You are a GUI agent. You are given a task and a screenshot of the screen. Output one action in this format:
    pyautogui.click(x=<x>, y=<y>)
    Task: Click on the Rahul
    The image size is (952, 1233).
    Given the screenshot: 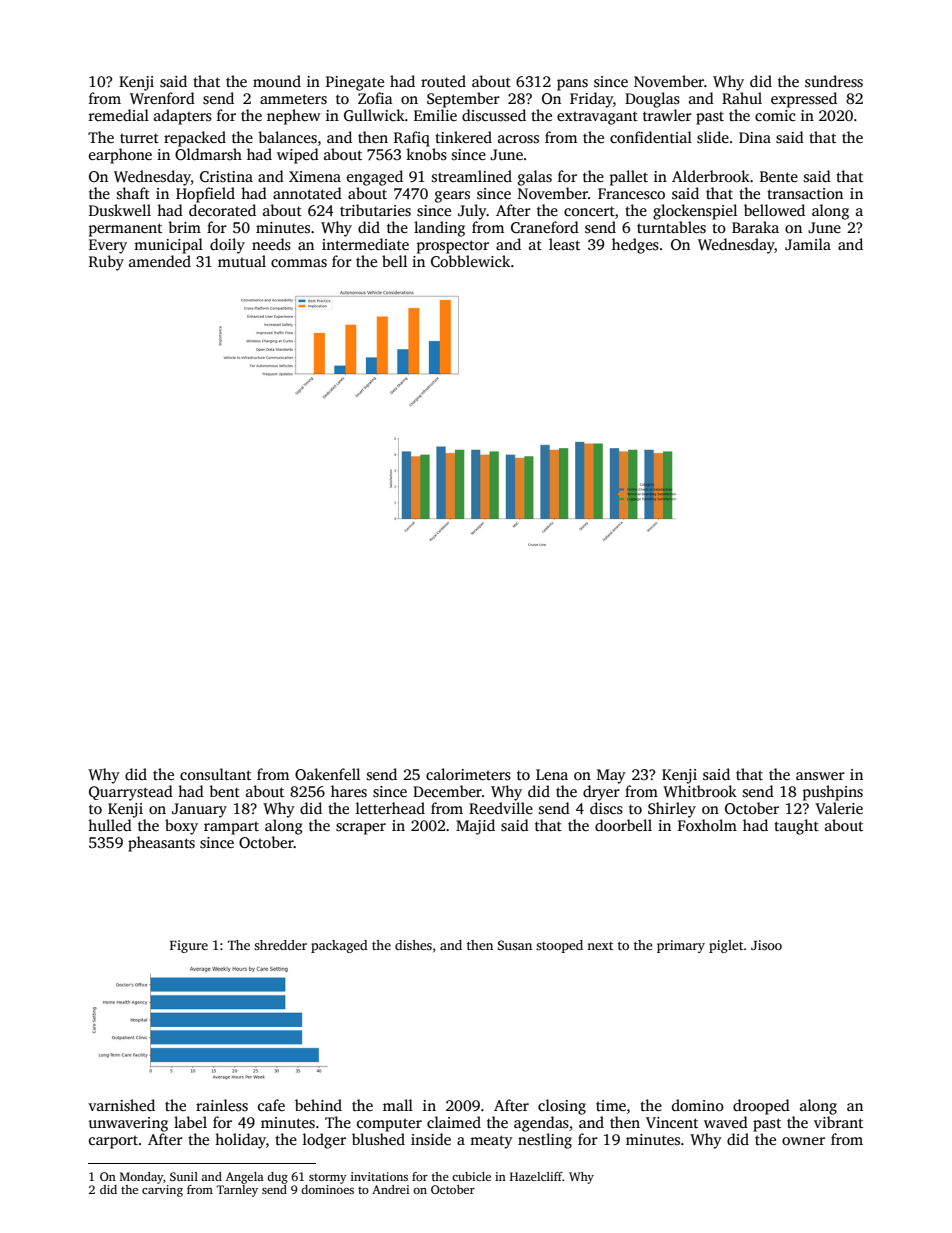 What is the action you would take?
    pyautogui.click(x=742, y=98)
